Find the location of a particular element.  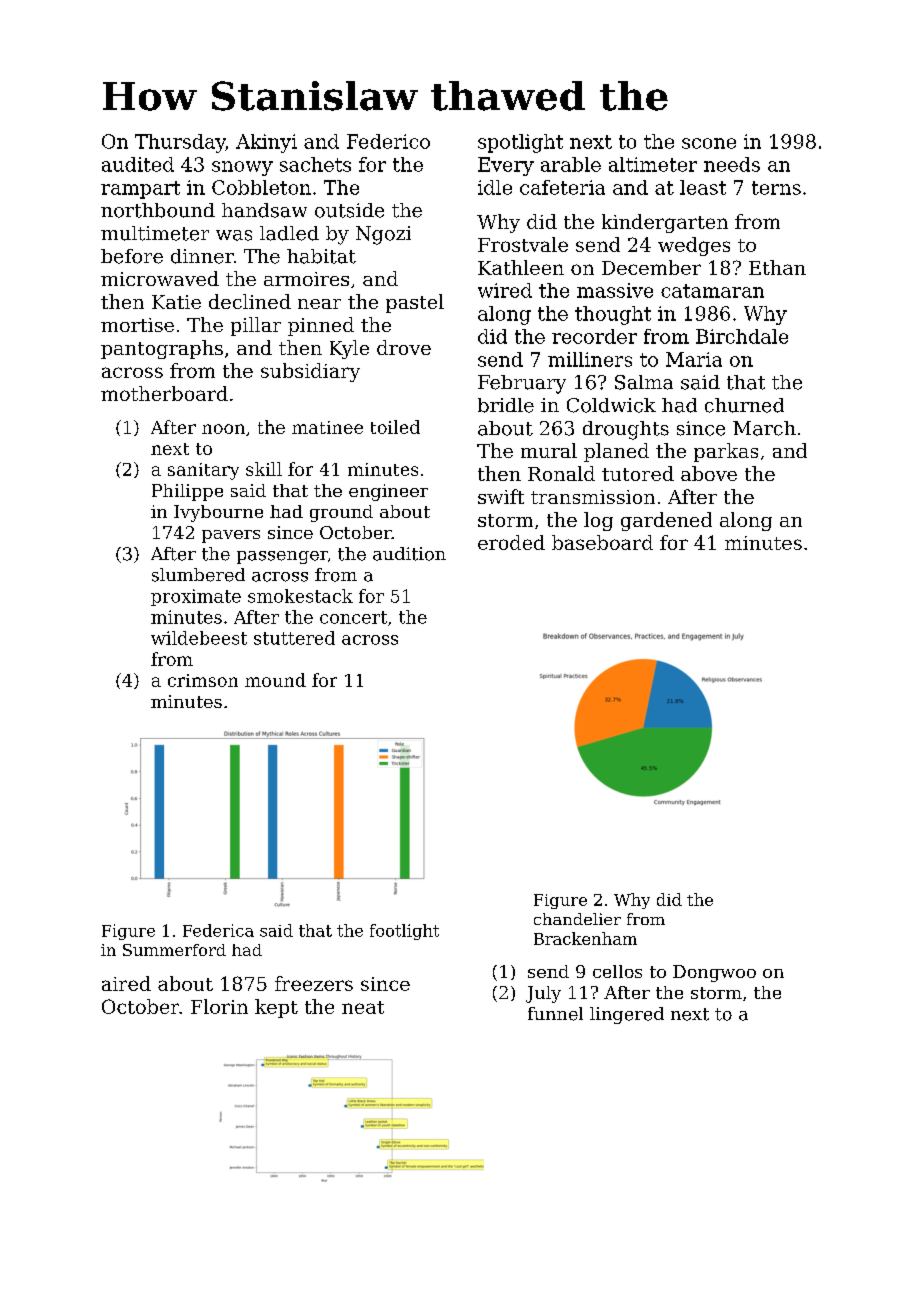

Federica is located at coordinates (218, 930).
